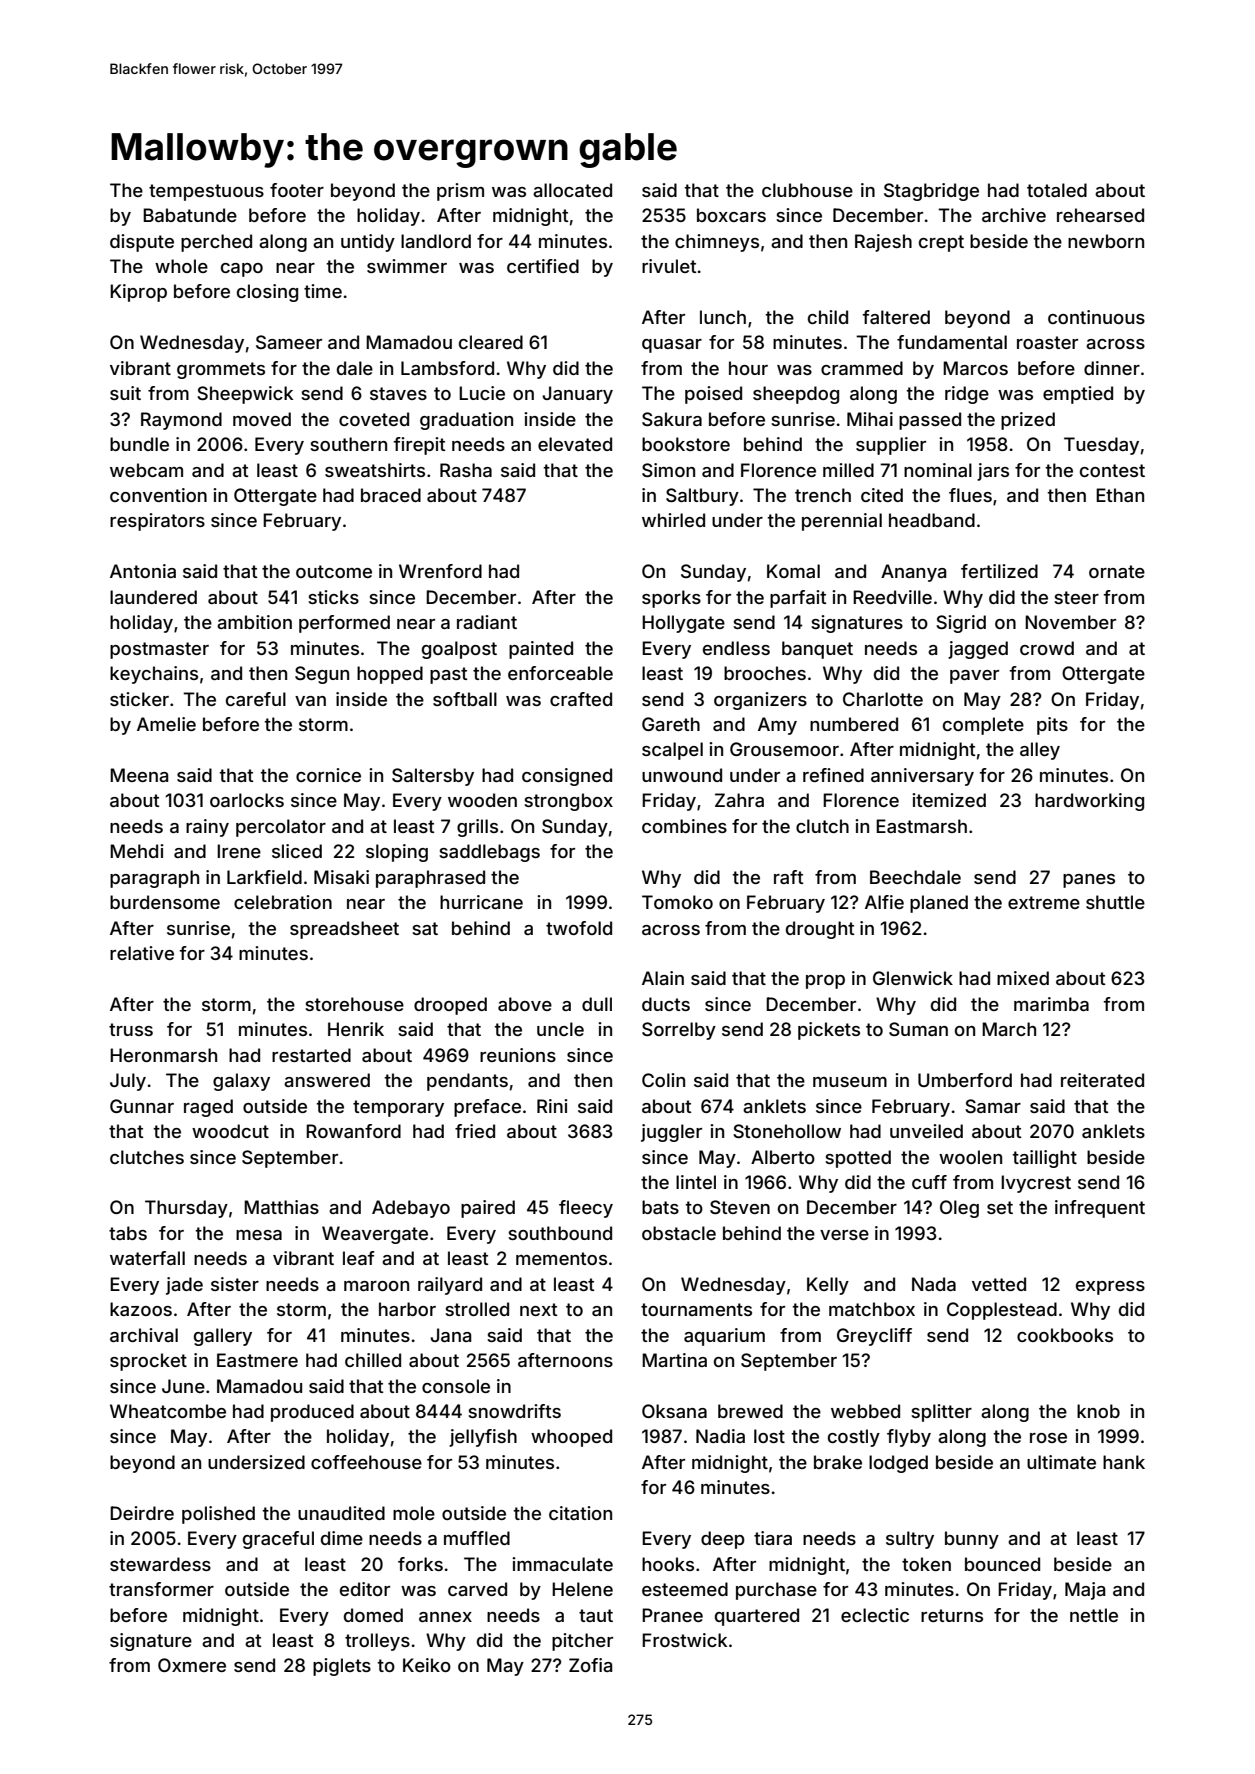  I want to click on fried, so click(475, 1131).
